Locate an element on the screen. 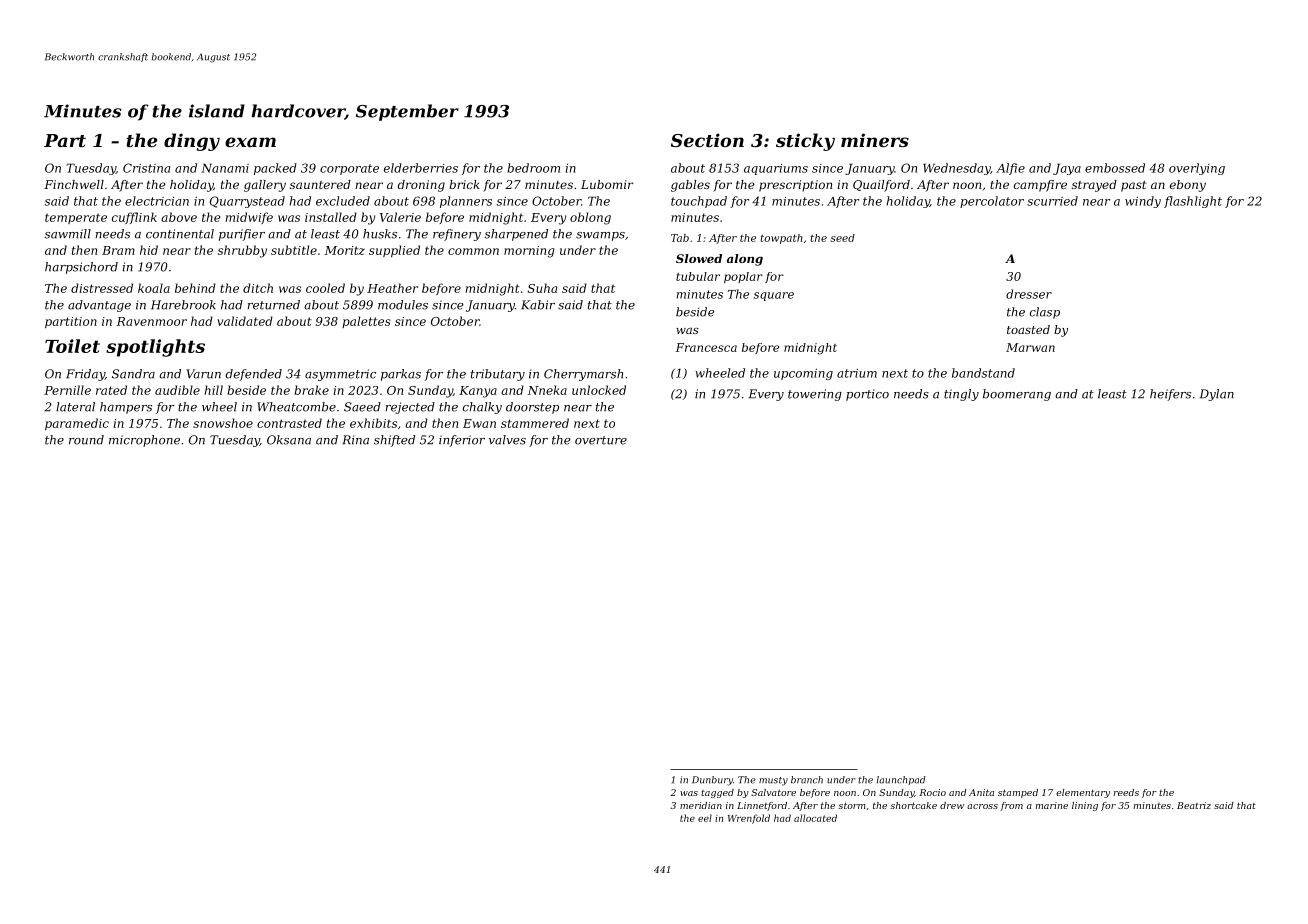 The height and width of the screenshot is (924, 1308). meridian is located at coordinates (701, 805).
